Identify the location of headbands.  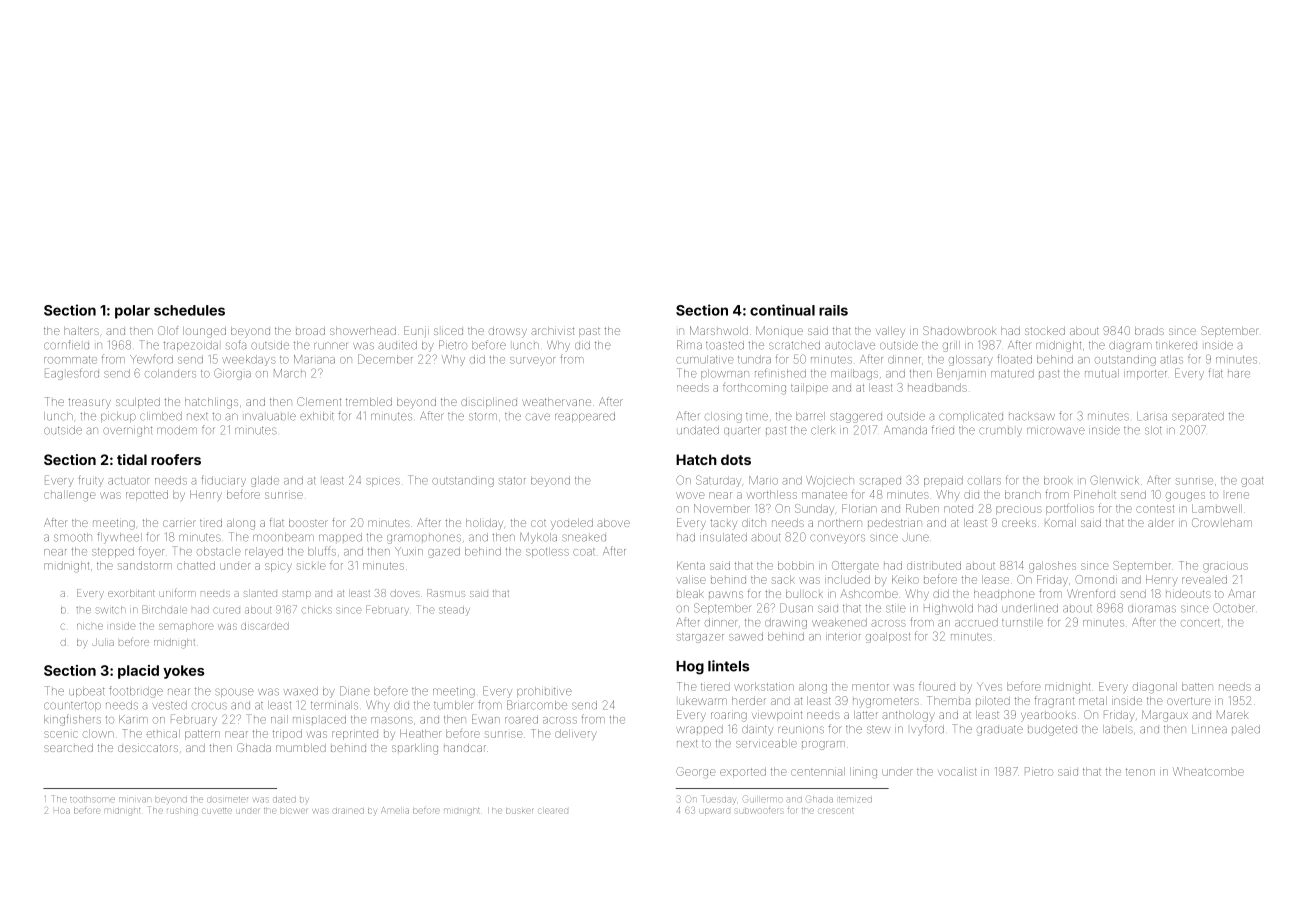
(937, 387).
